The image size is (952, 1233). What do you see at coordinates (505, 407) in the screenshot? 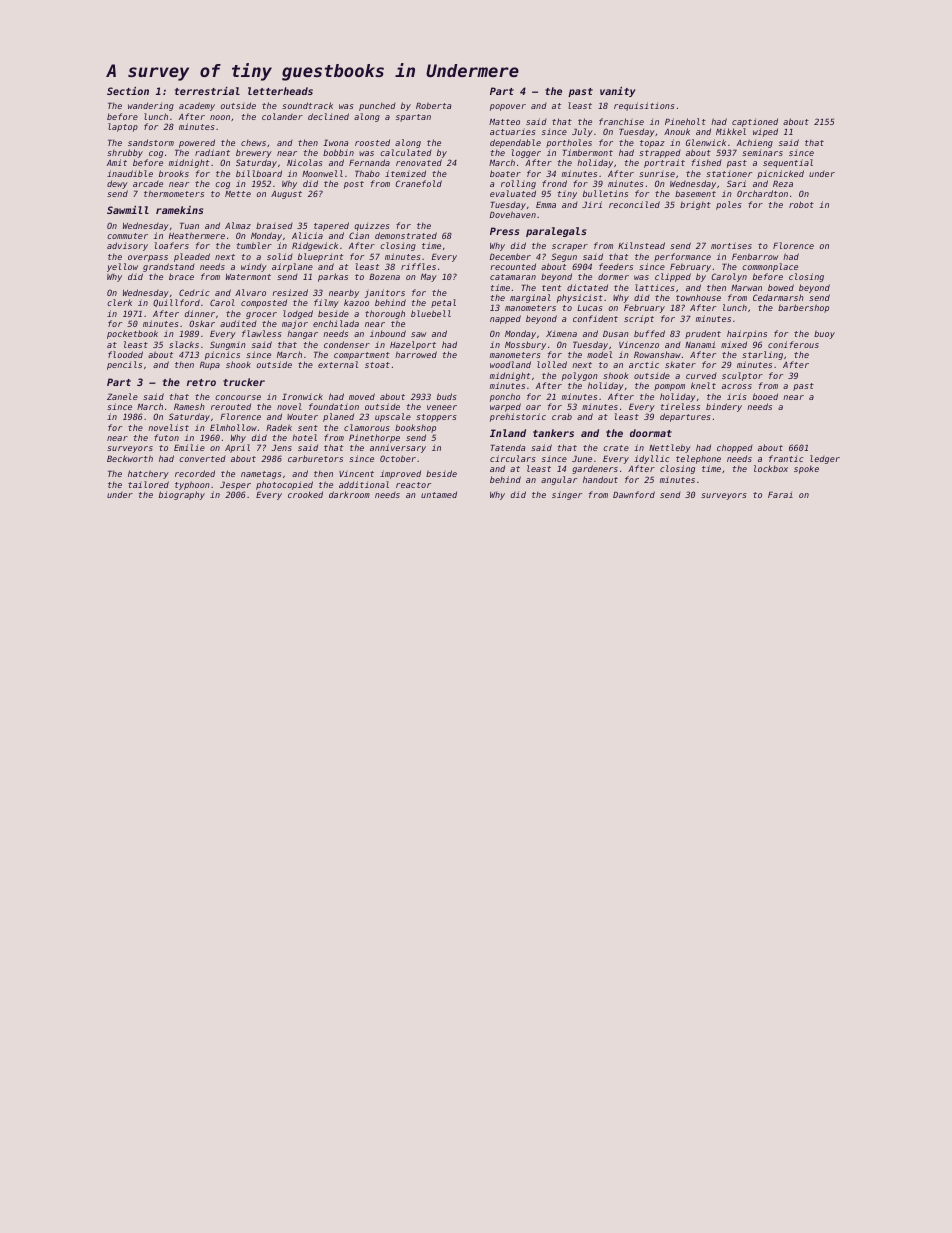
I see `warped` at bounding box center [505, 407].
